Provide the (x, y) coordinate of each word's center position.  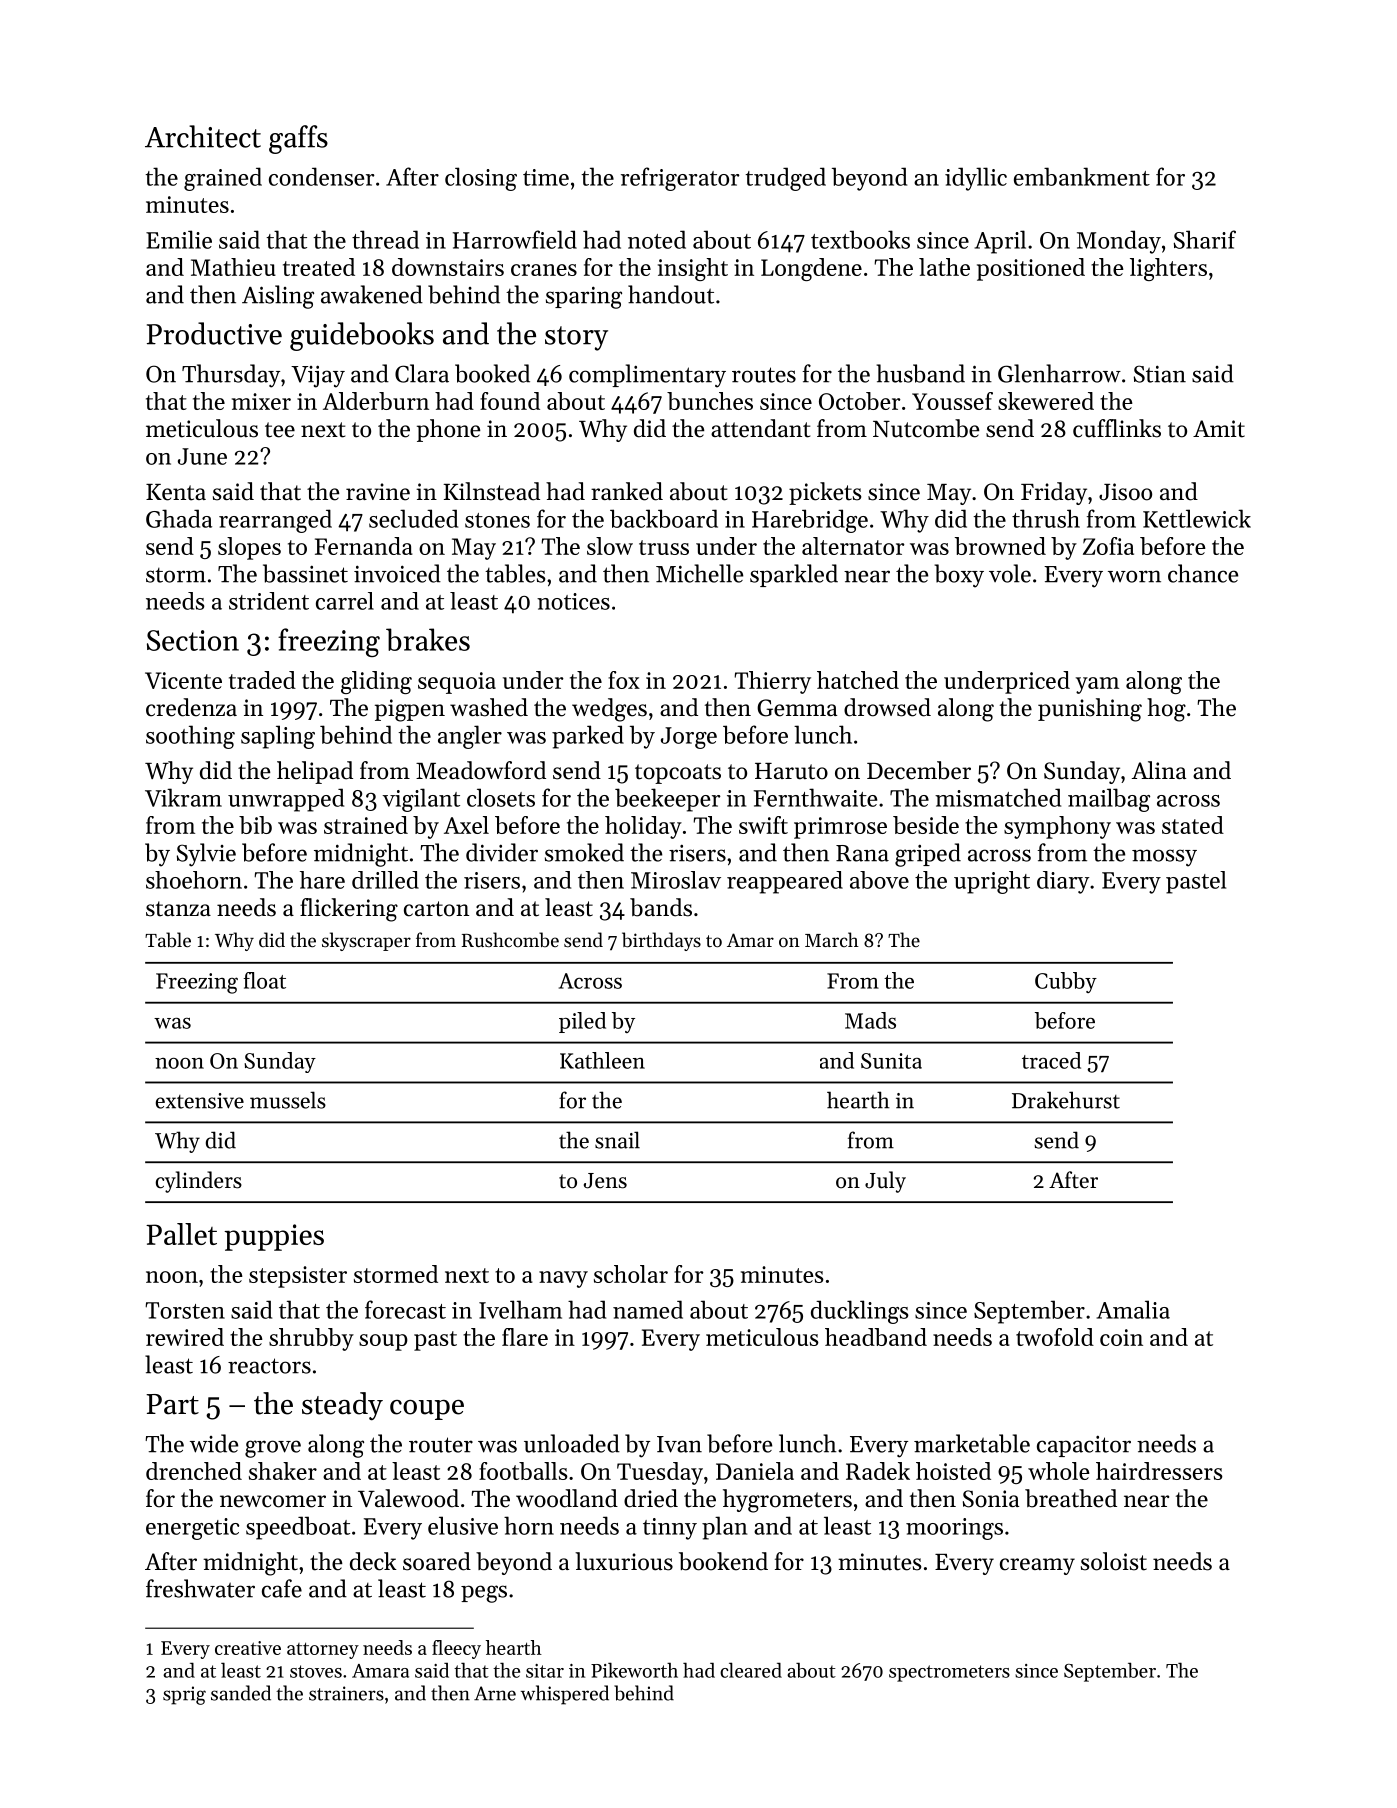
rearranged (275, 521)
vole (1010, 573)
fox (624, 680)
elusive (463, 1525)
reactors (269, 1366)
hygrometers (787, 1501)
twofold (1055, 1337)
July (885, 1182)
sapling (278, 737)
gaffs (298, 139)
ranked (627, 491)
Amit (1219, 429)
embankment (1082, 176)
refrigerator (680, 179)
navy (563, 1279)
